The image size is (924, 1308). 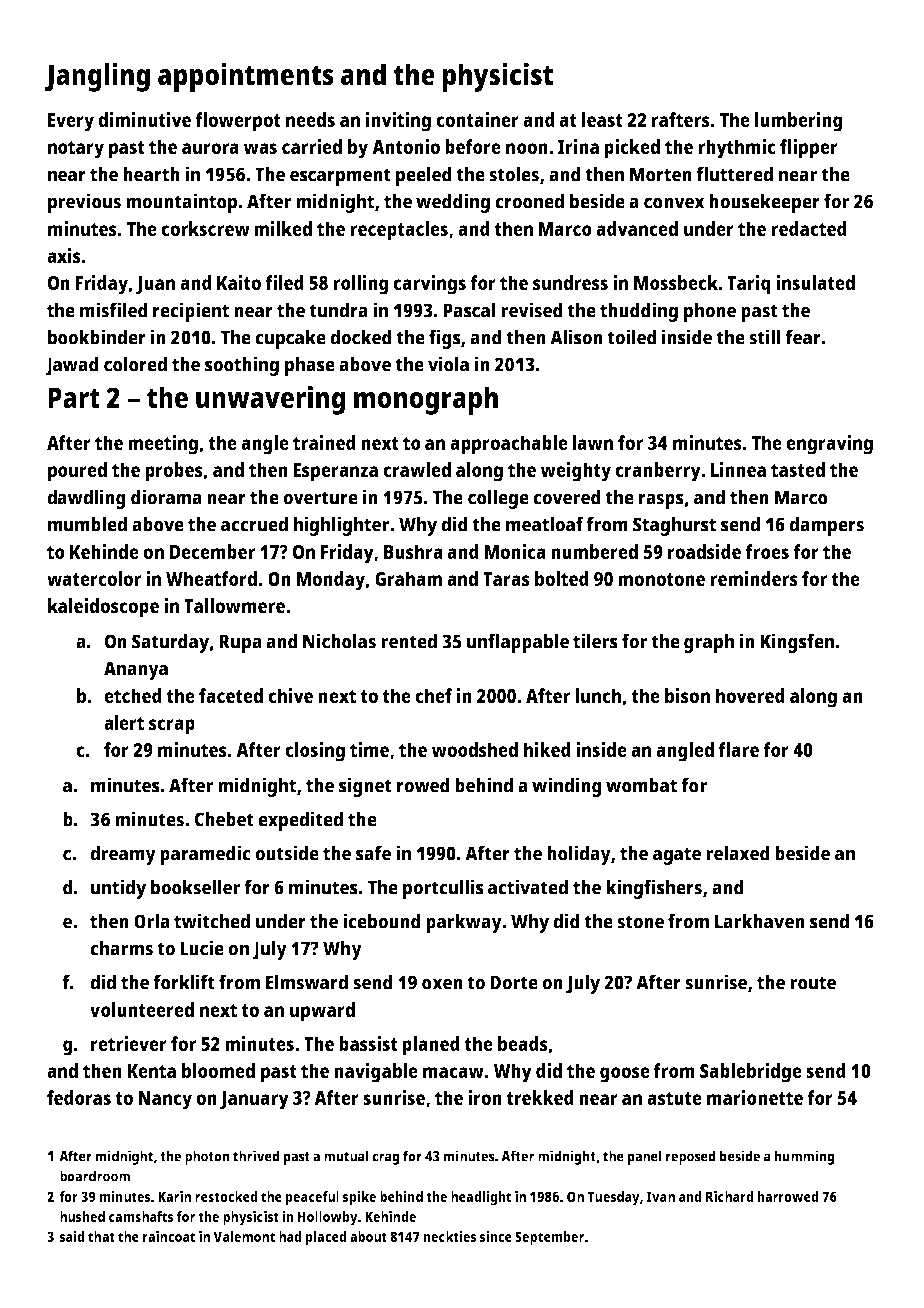 I want to click on hovered, so click(x=750, y=695).
